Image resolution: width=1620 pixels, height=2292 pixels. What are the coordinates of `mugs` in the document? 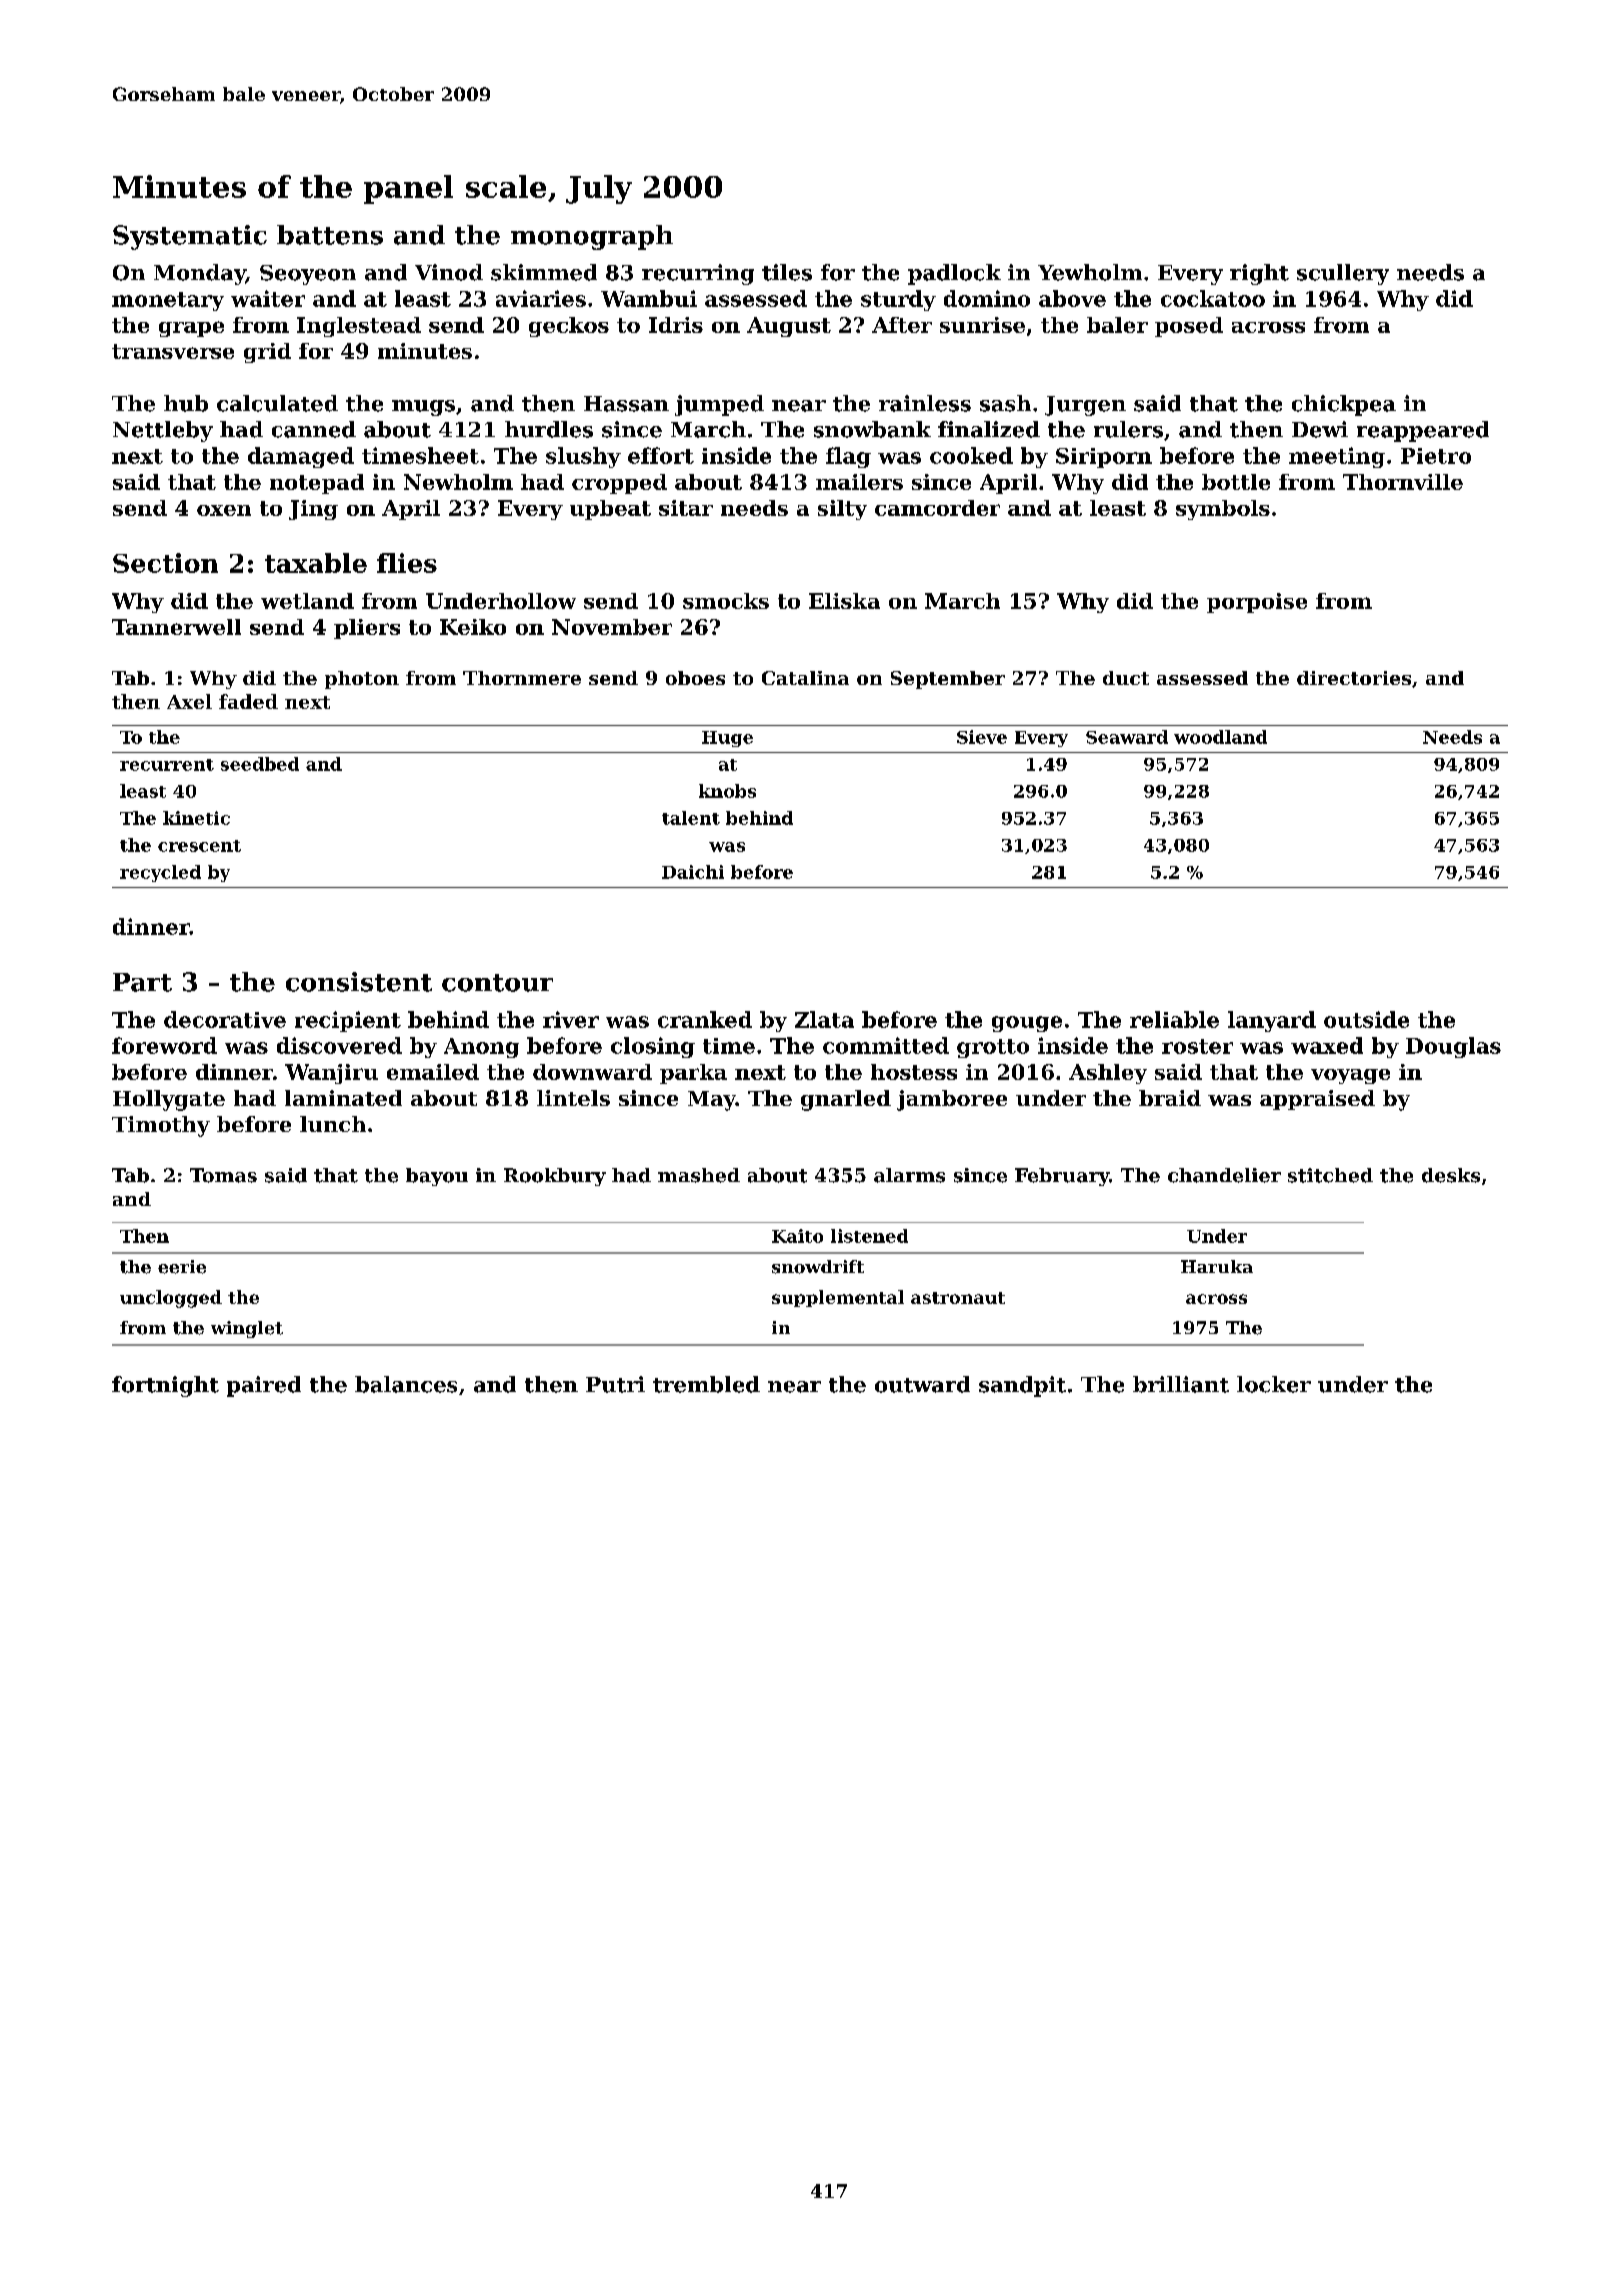 It's located at (423, 408).
